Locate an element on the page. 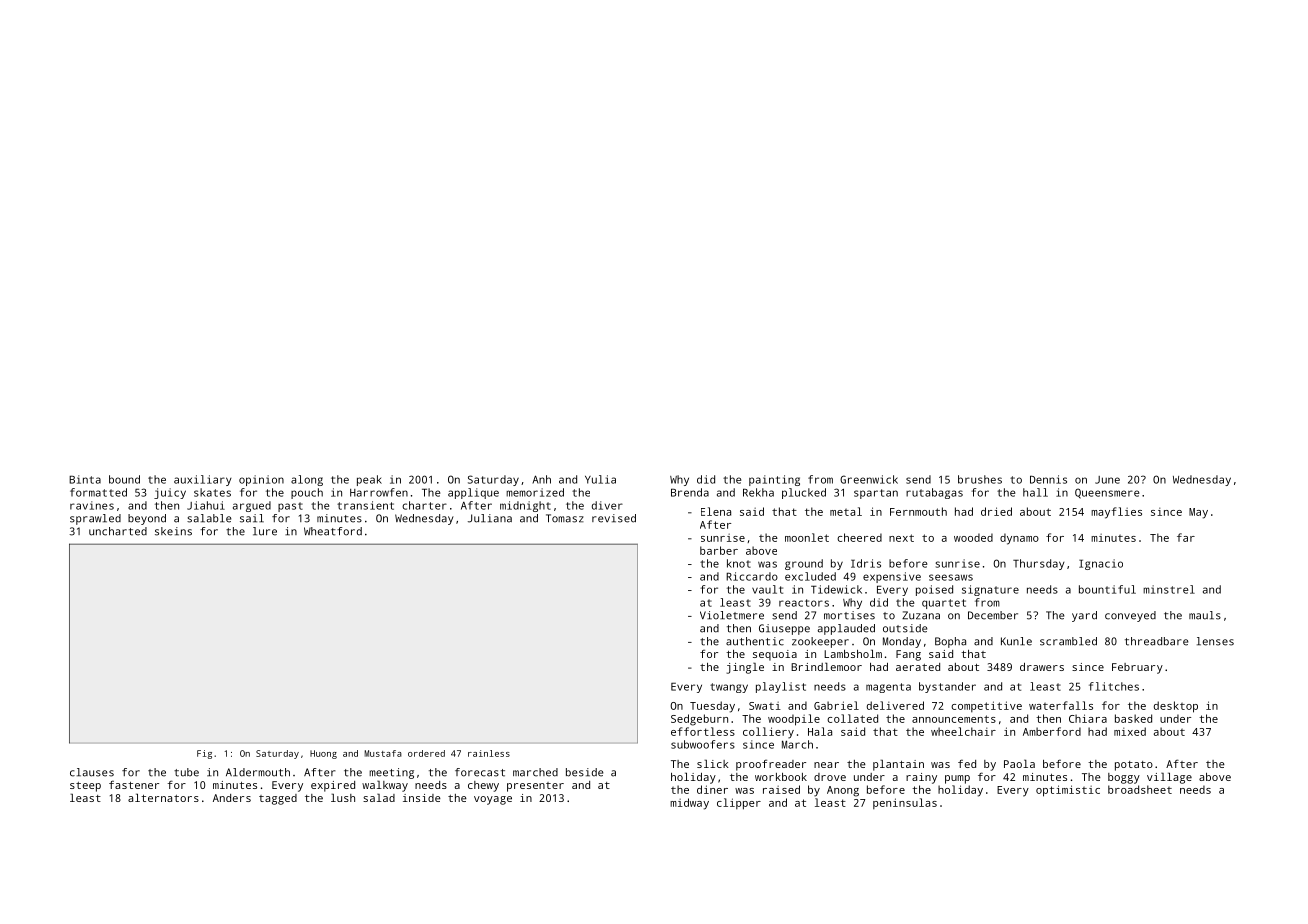 The height and width of the document is (924, 1308). clipper is located at coordinates (739, 804).
